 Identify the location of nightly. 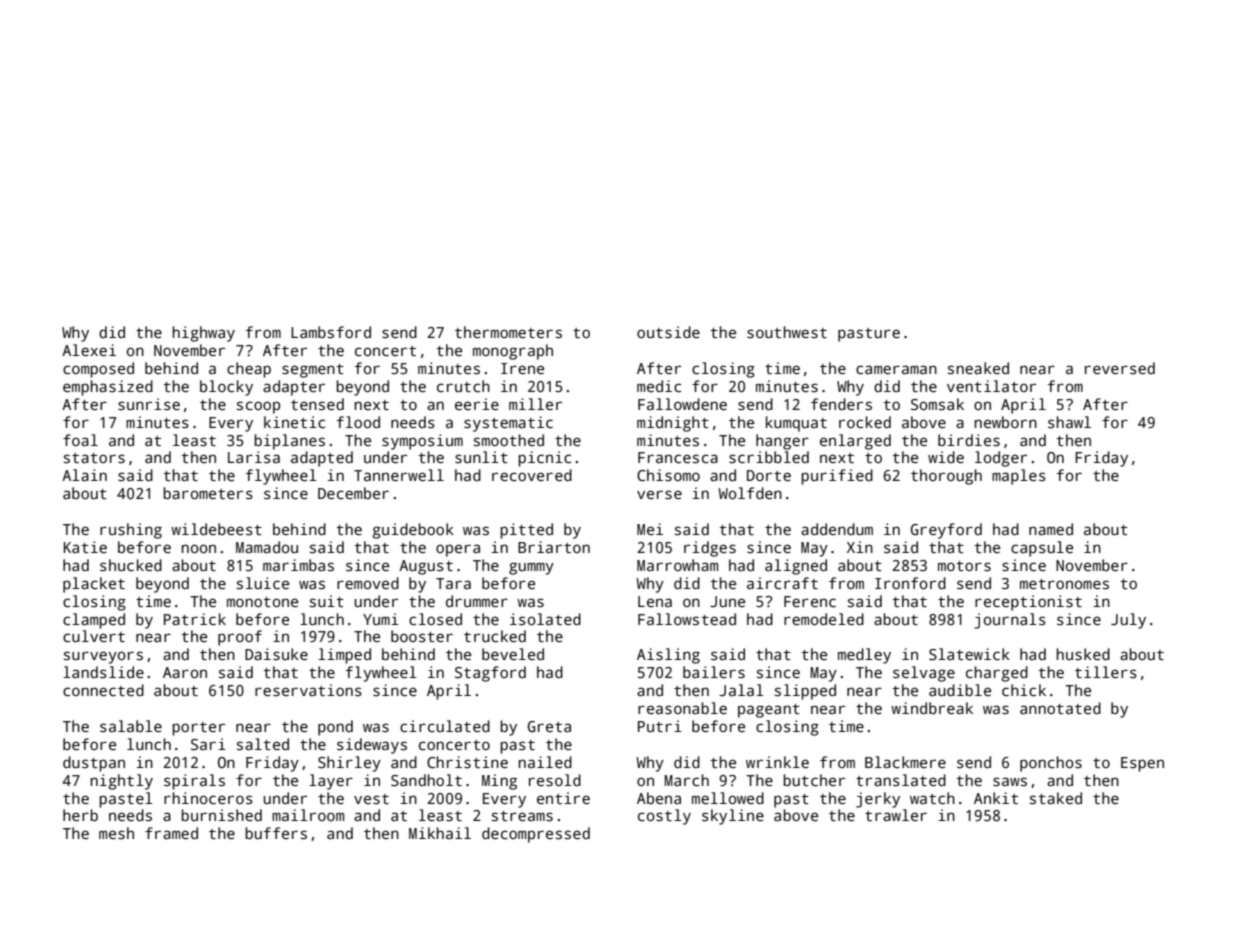
(122, 782).
